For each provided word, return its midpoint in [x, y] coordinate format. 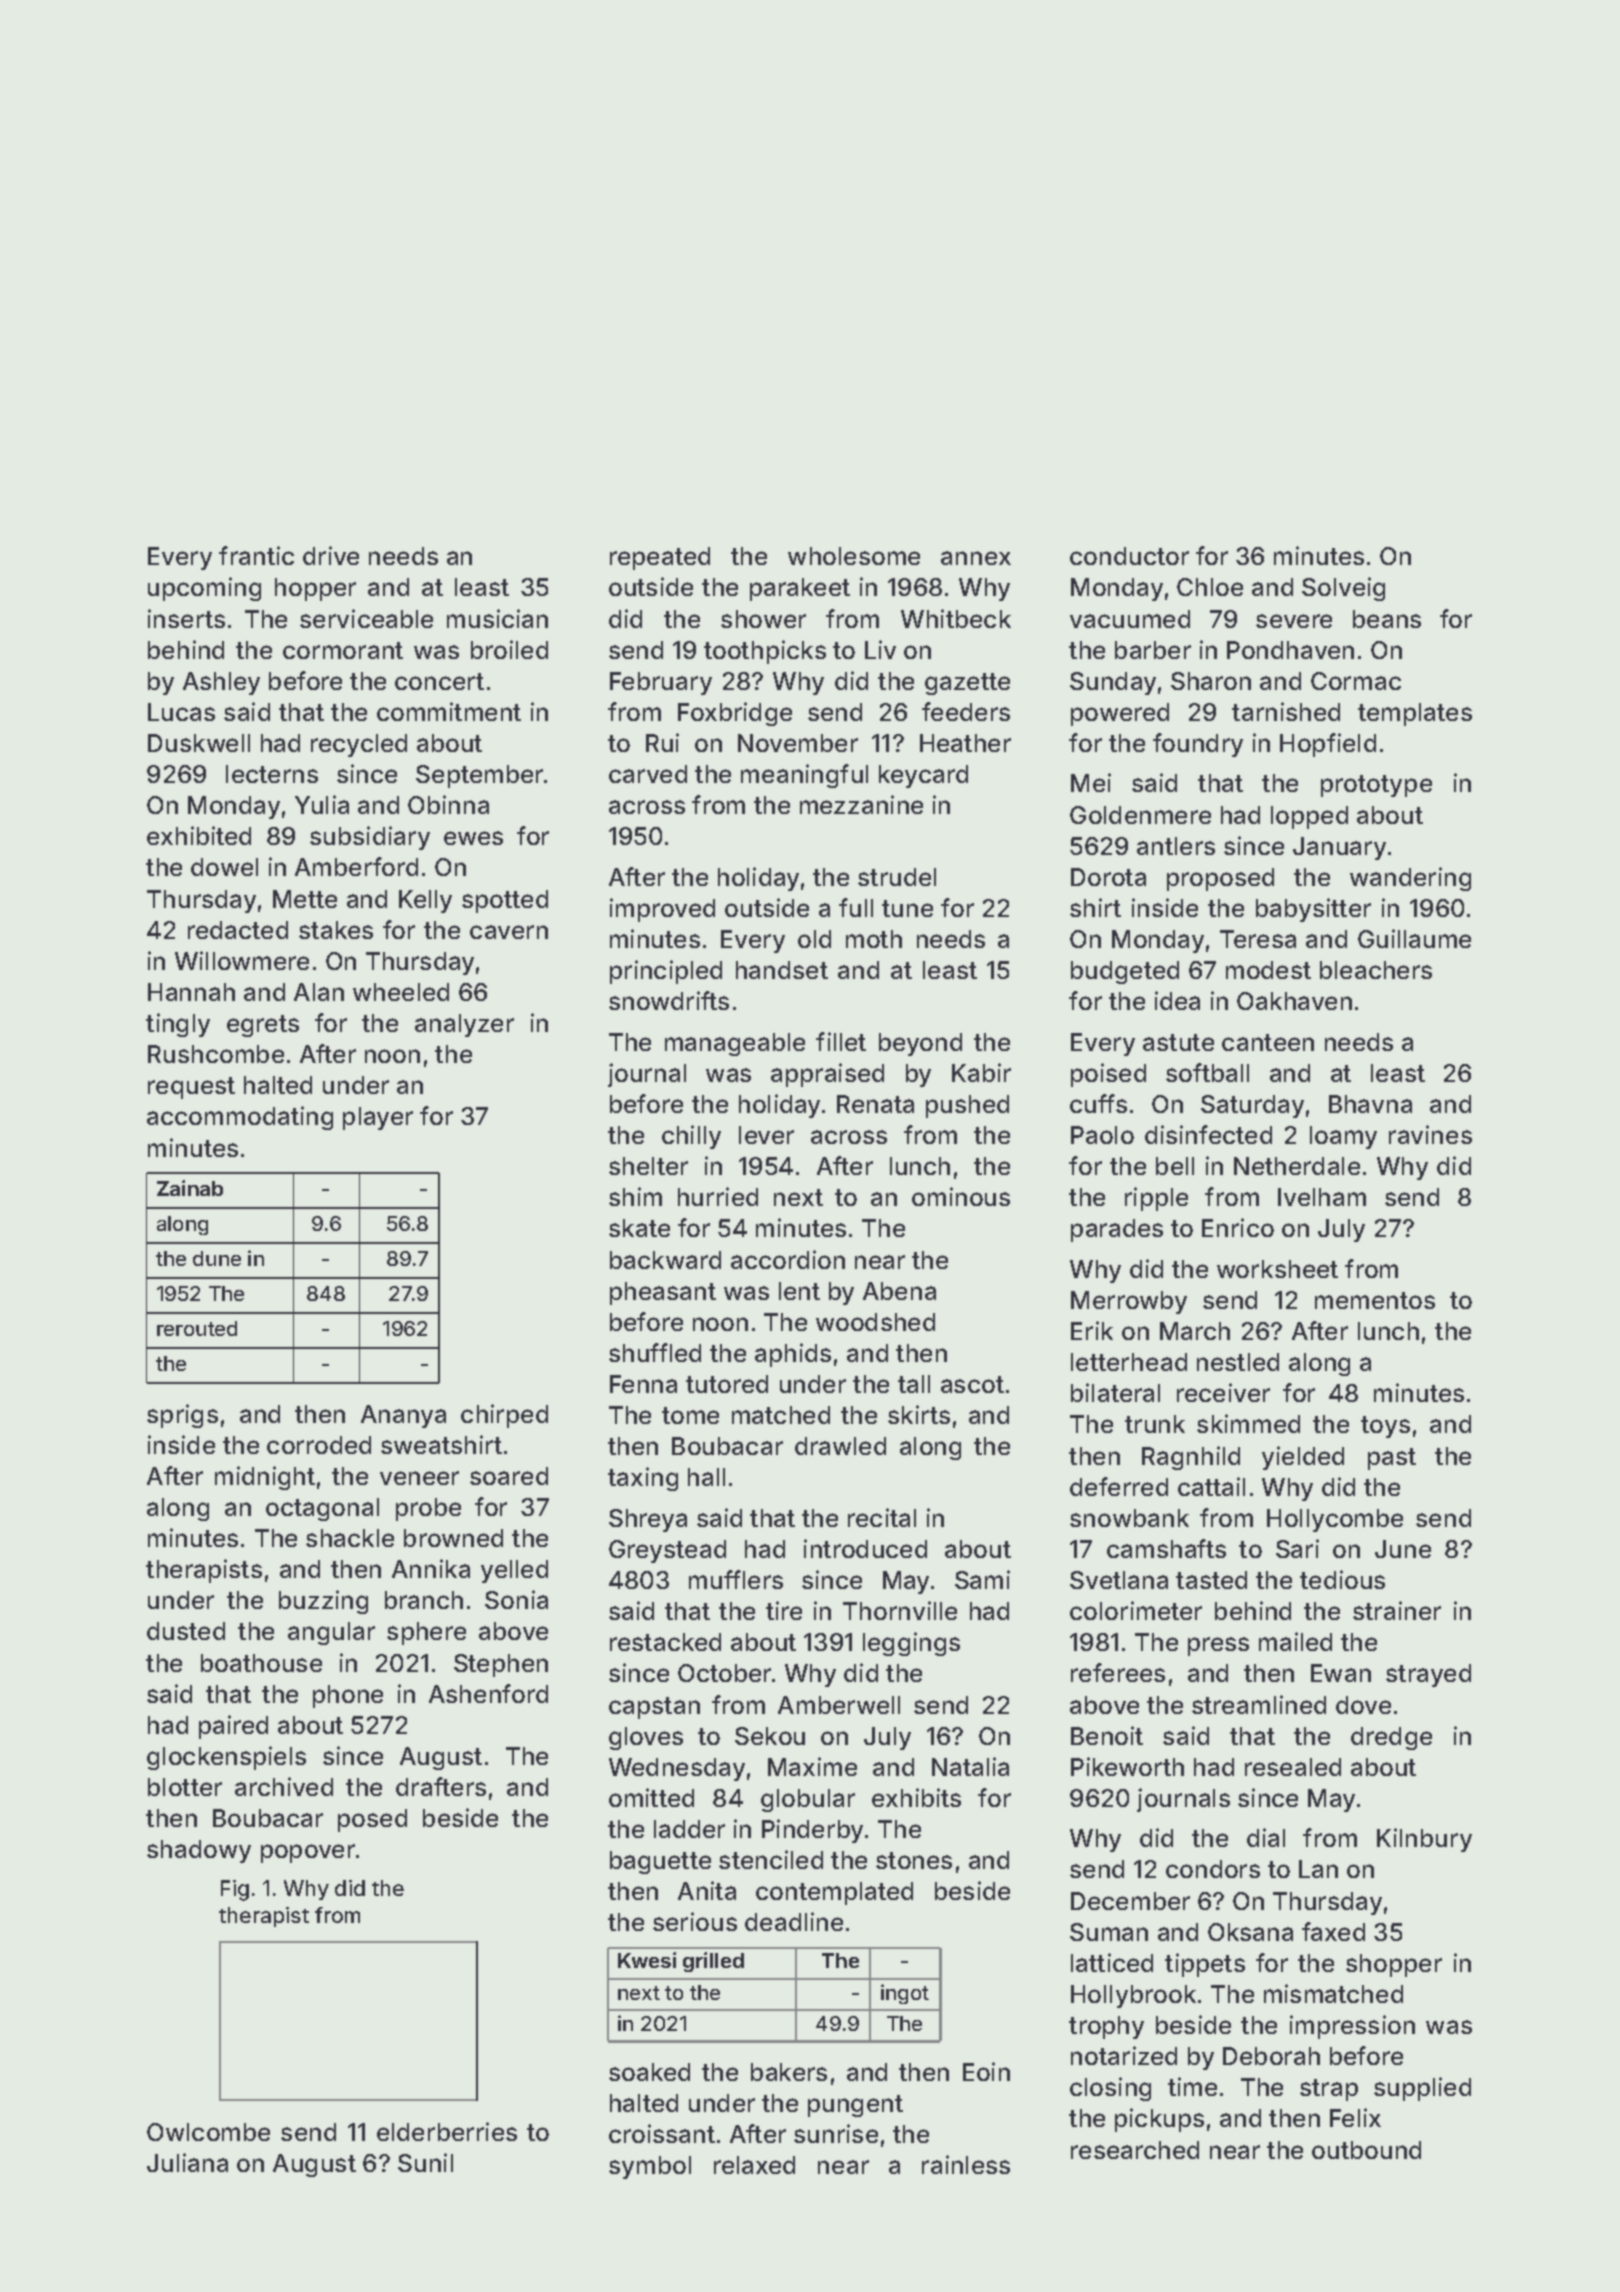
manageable [735, 1044]
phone [348, 1696]
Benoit [1107, 1735]
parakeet [800, 589]
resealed [1293, 1767]
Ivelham [1322, 1197]
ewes [473, 838]
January [1339, 848]
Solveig [1343, 589]
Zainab [190, 1188]
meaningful [804, 776]
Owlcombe [208, 2132]
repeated [660, 558]
